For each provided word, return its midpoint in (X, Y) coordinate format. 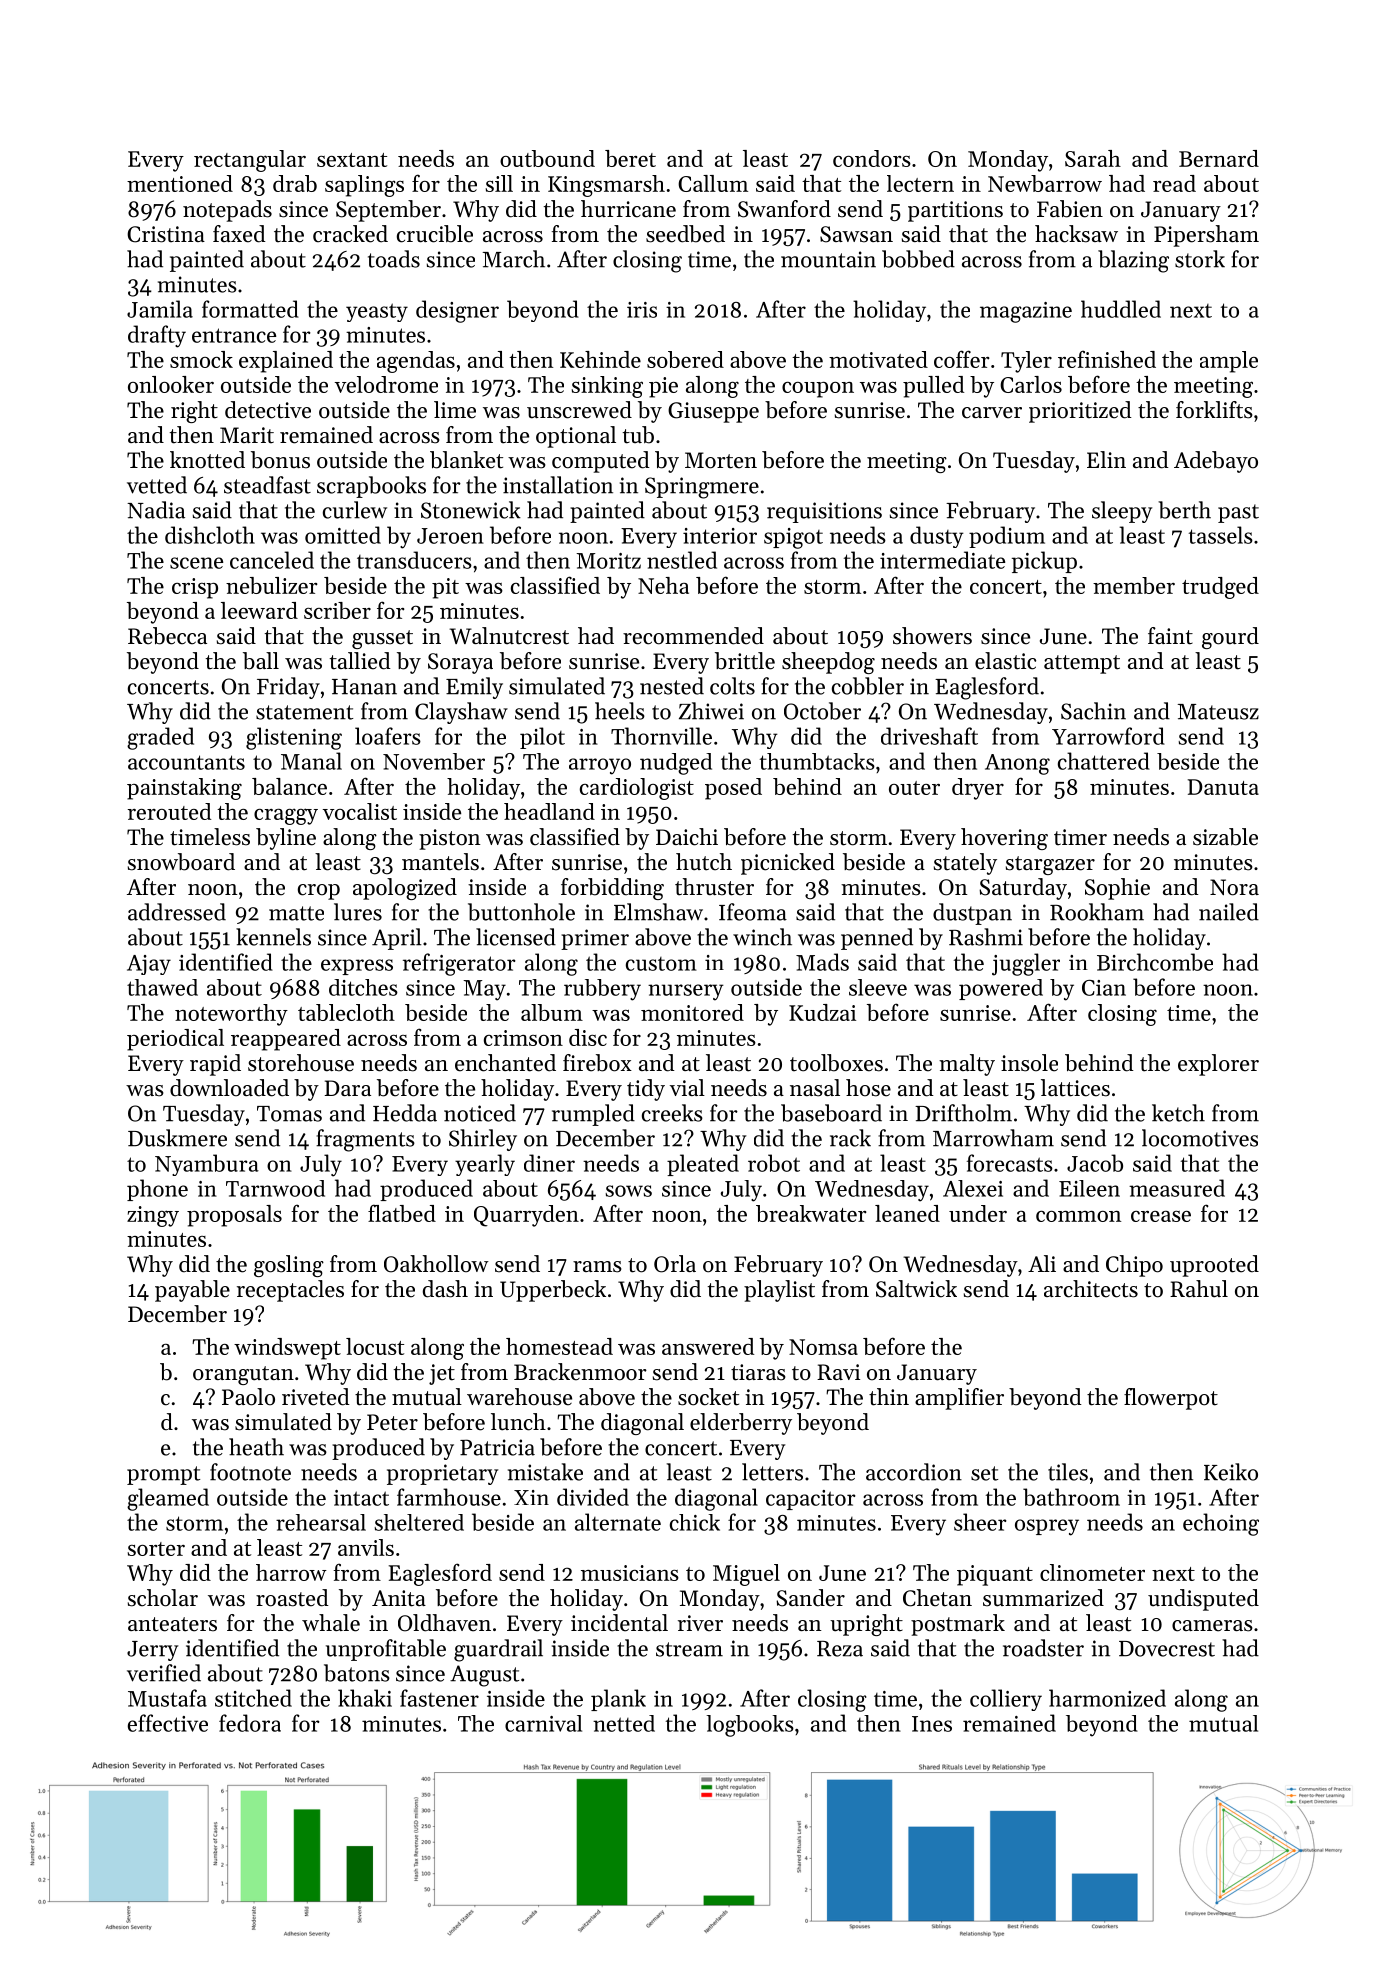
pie (663, 387)
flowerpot (1171, 1399)
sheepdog (828, 663)
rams (597, 1267)
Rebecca (167, 636)
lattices (1075, 1088)
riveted (316, 1397)
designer (457, 311)
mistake (545, 1472)
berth (1184, 510)
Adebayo (1216, 462)
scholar (163, 1598)
